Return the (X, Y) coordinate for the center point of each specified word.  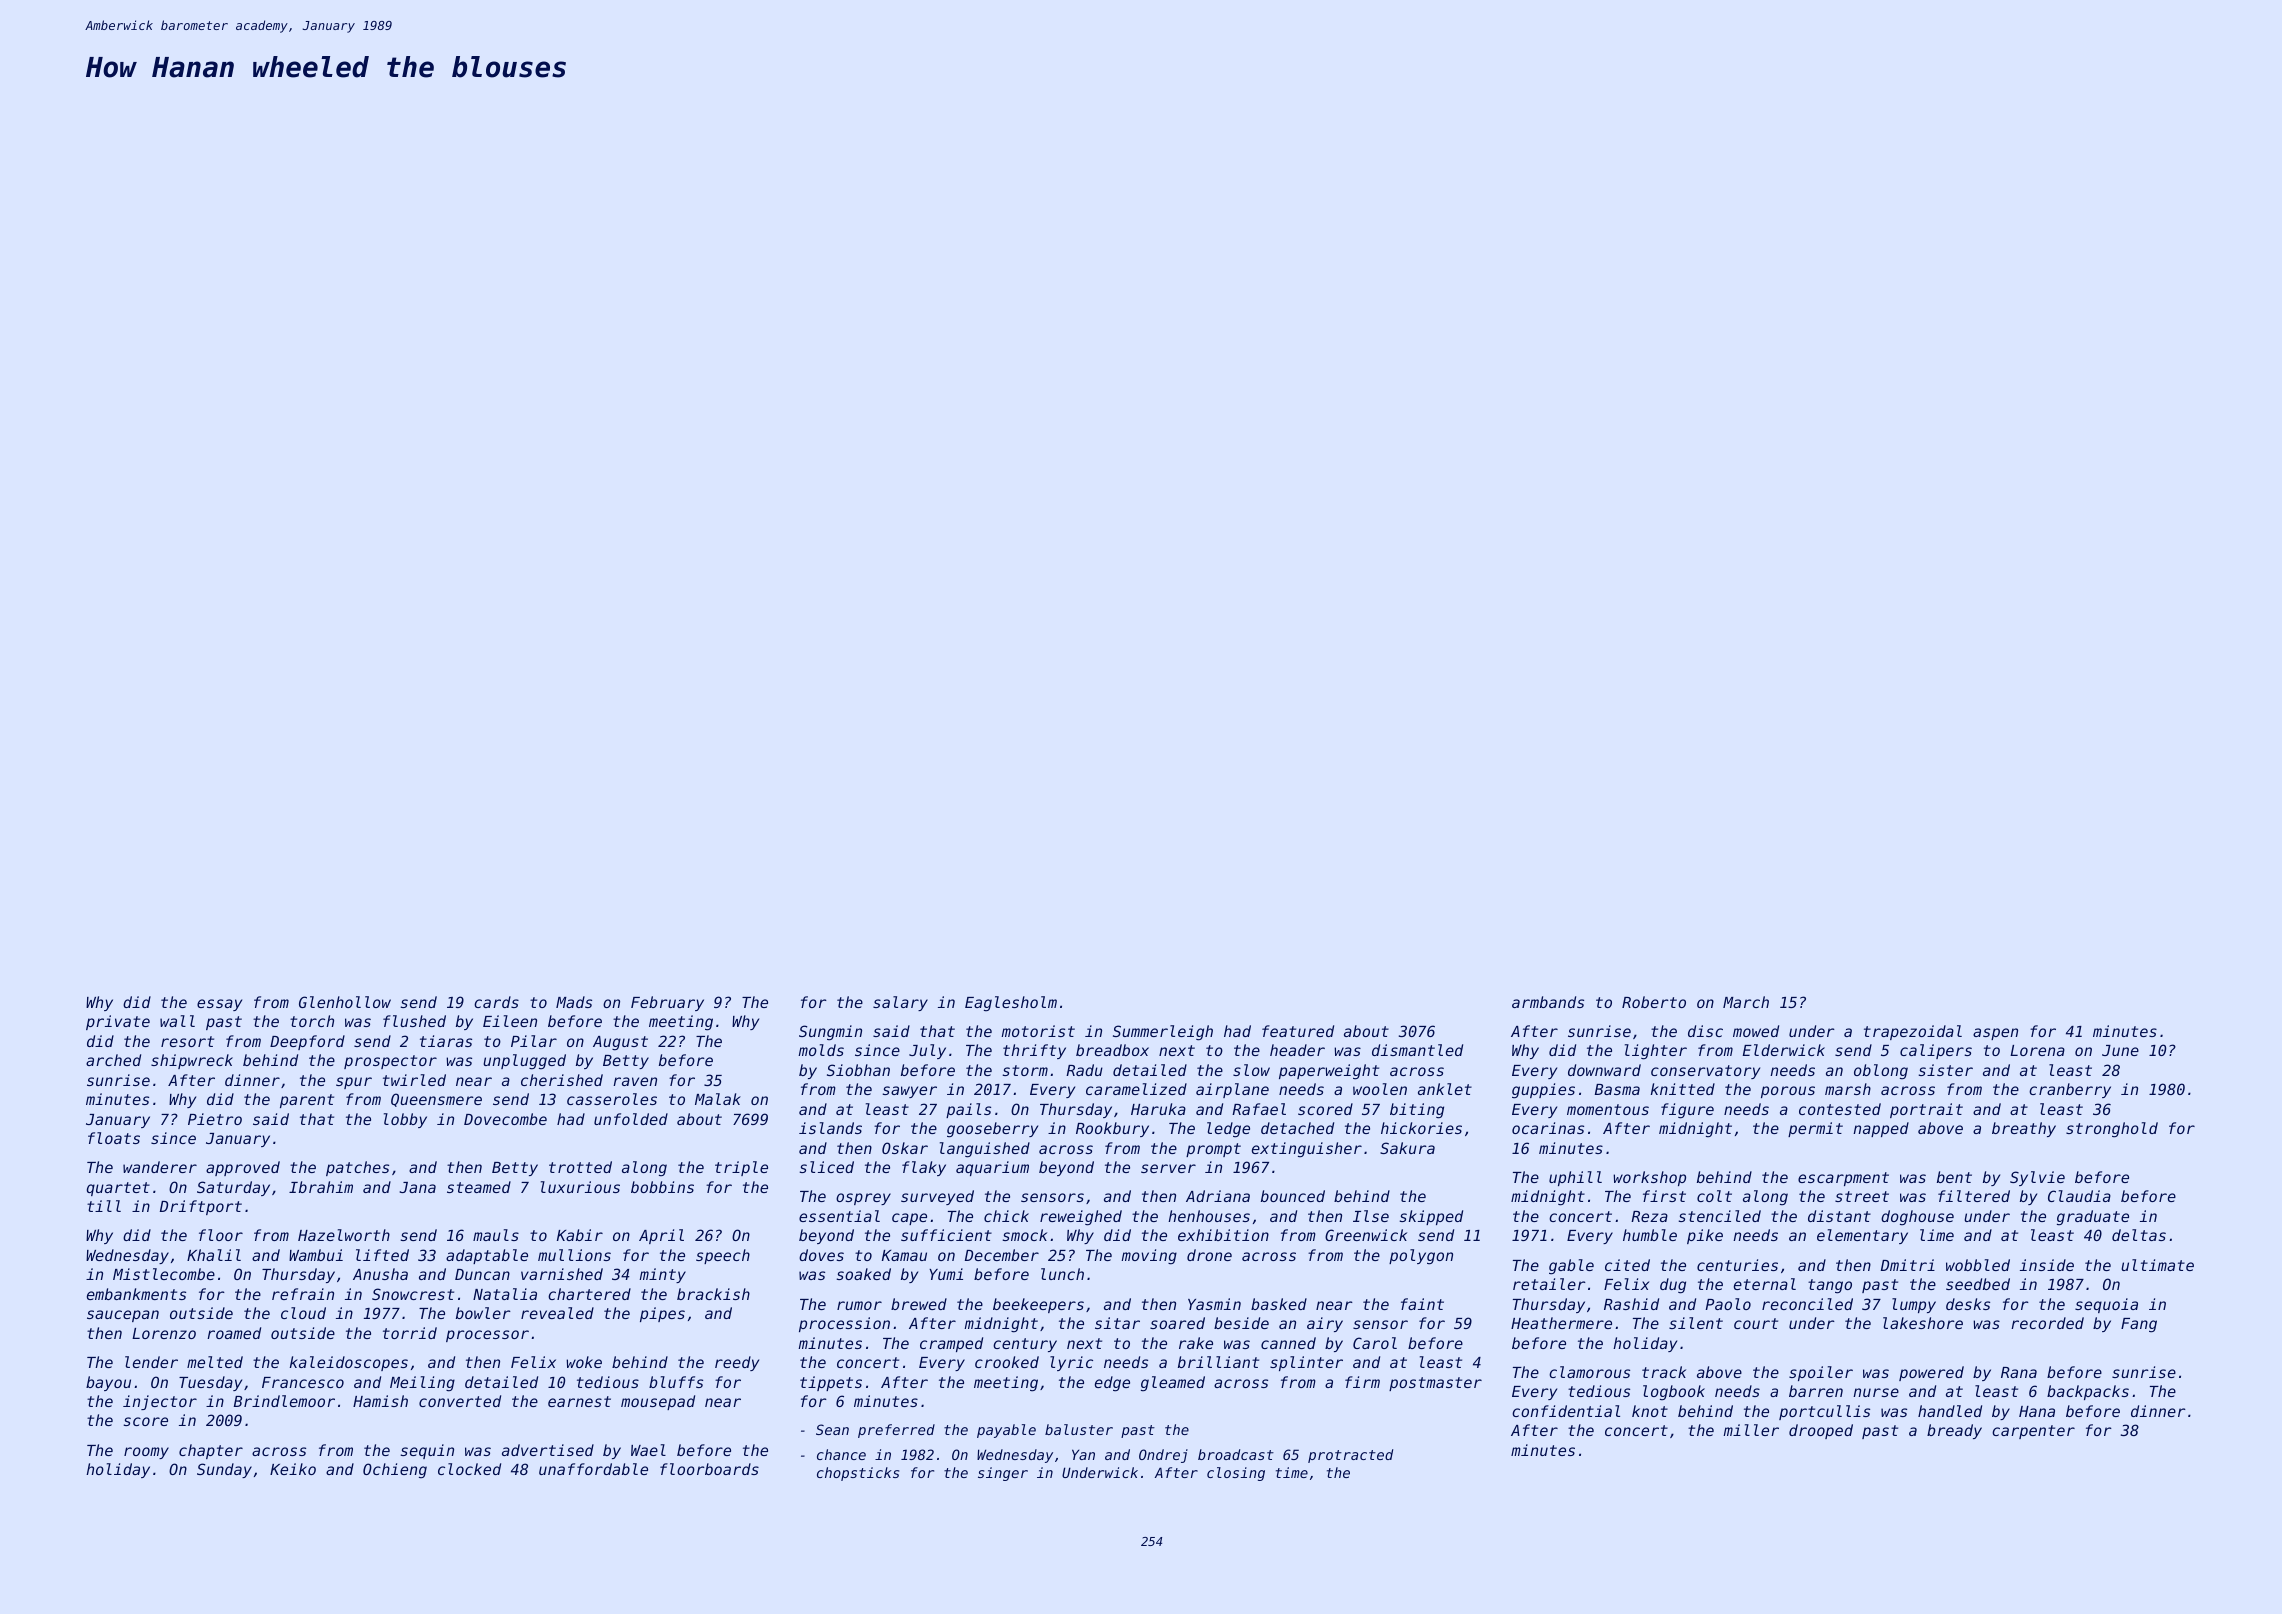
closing (1236, 1474)
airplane (1232, 1090)
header (1297, 1050)
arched (113, 1060)
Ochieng (395, 1470)
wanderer (160, 1167)
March (1746, 1002)
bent (1954, 1177)
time (1292, 1472)
